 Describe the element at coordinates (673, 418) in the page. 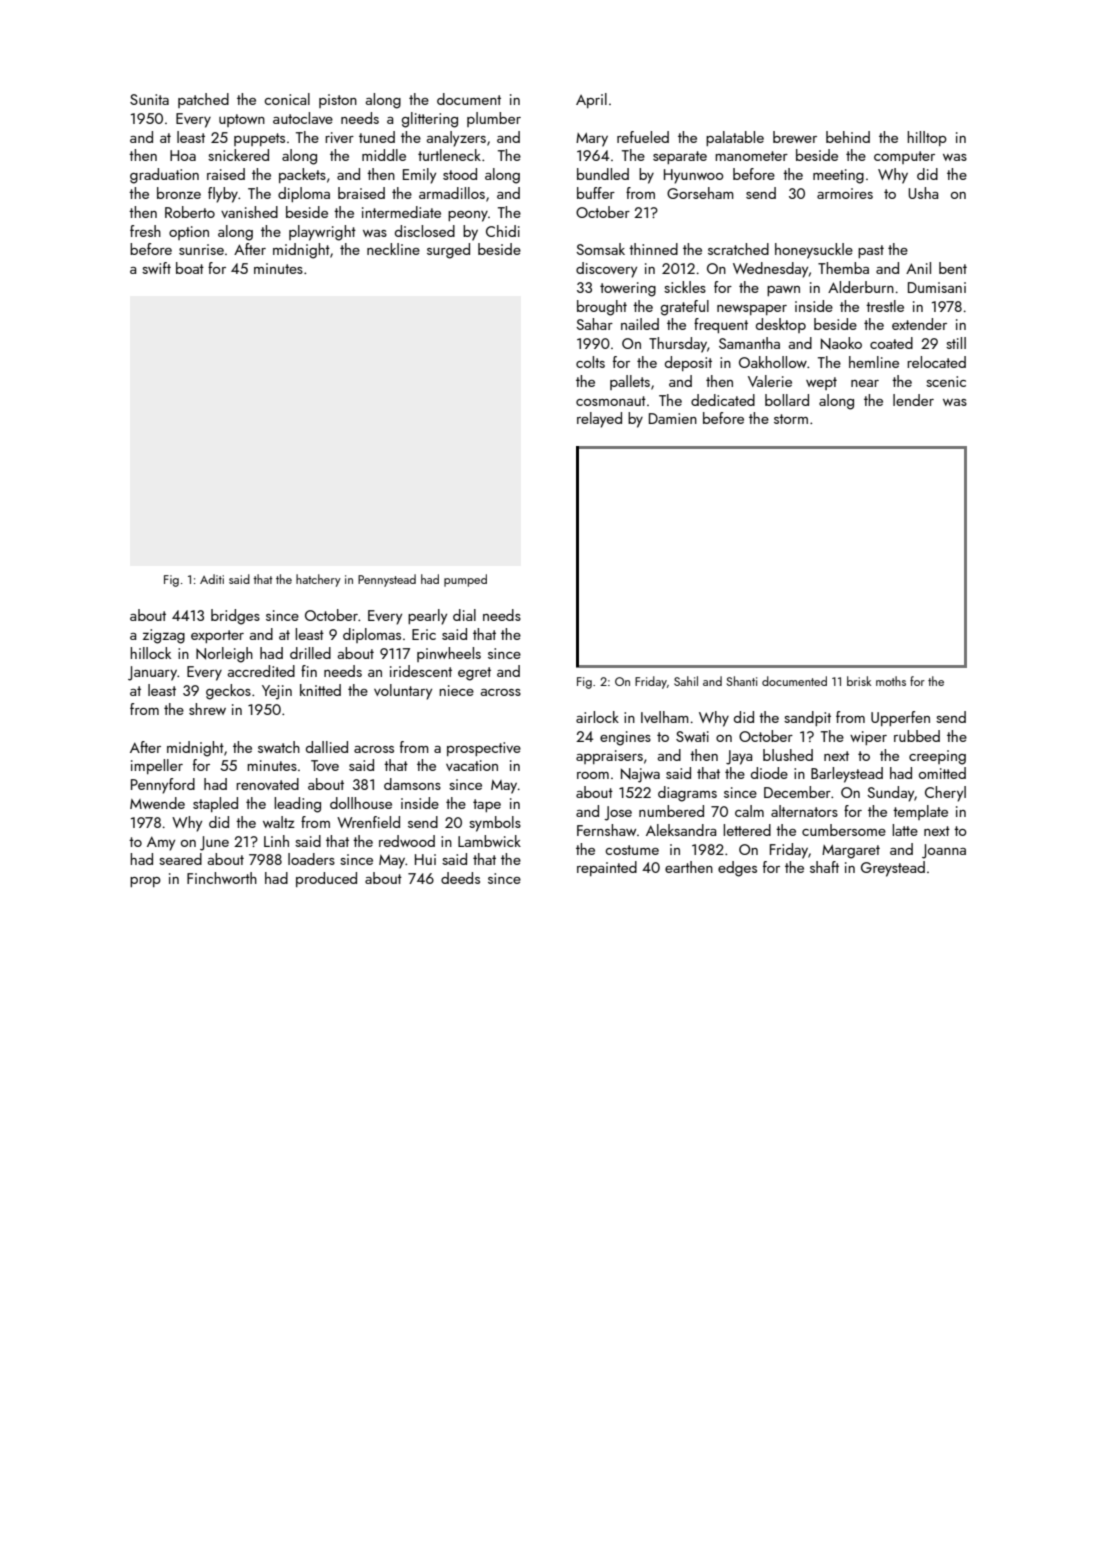

I see `Damien` at that location.
